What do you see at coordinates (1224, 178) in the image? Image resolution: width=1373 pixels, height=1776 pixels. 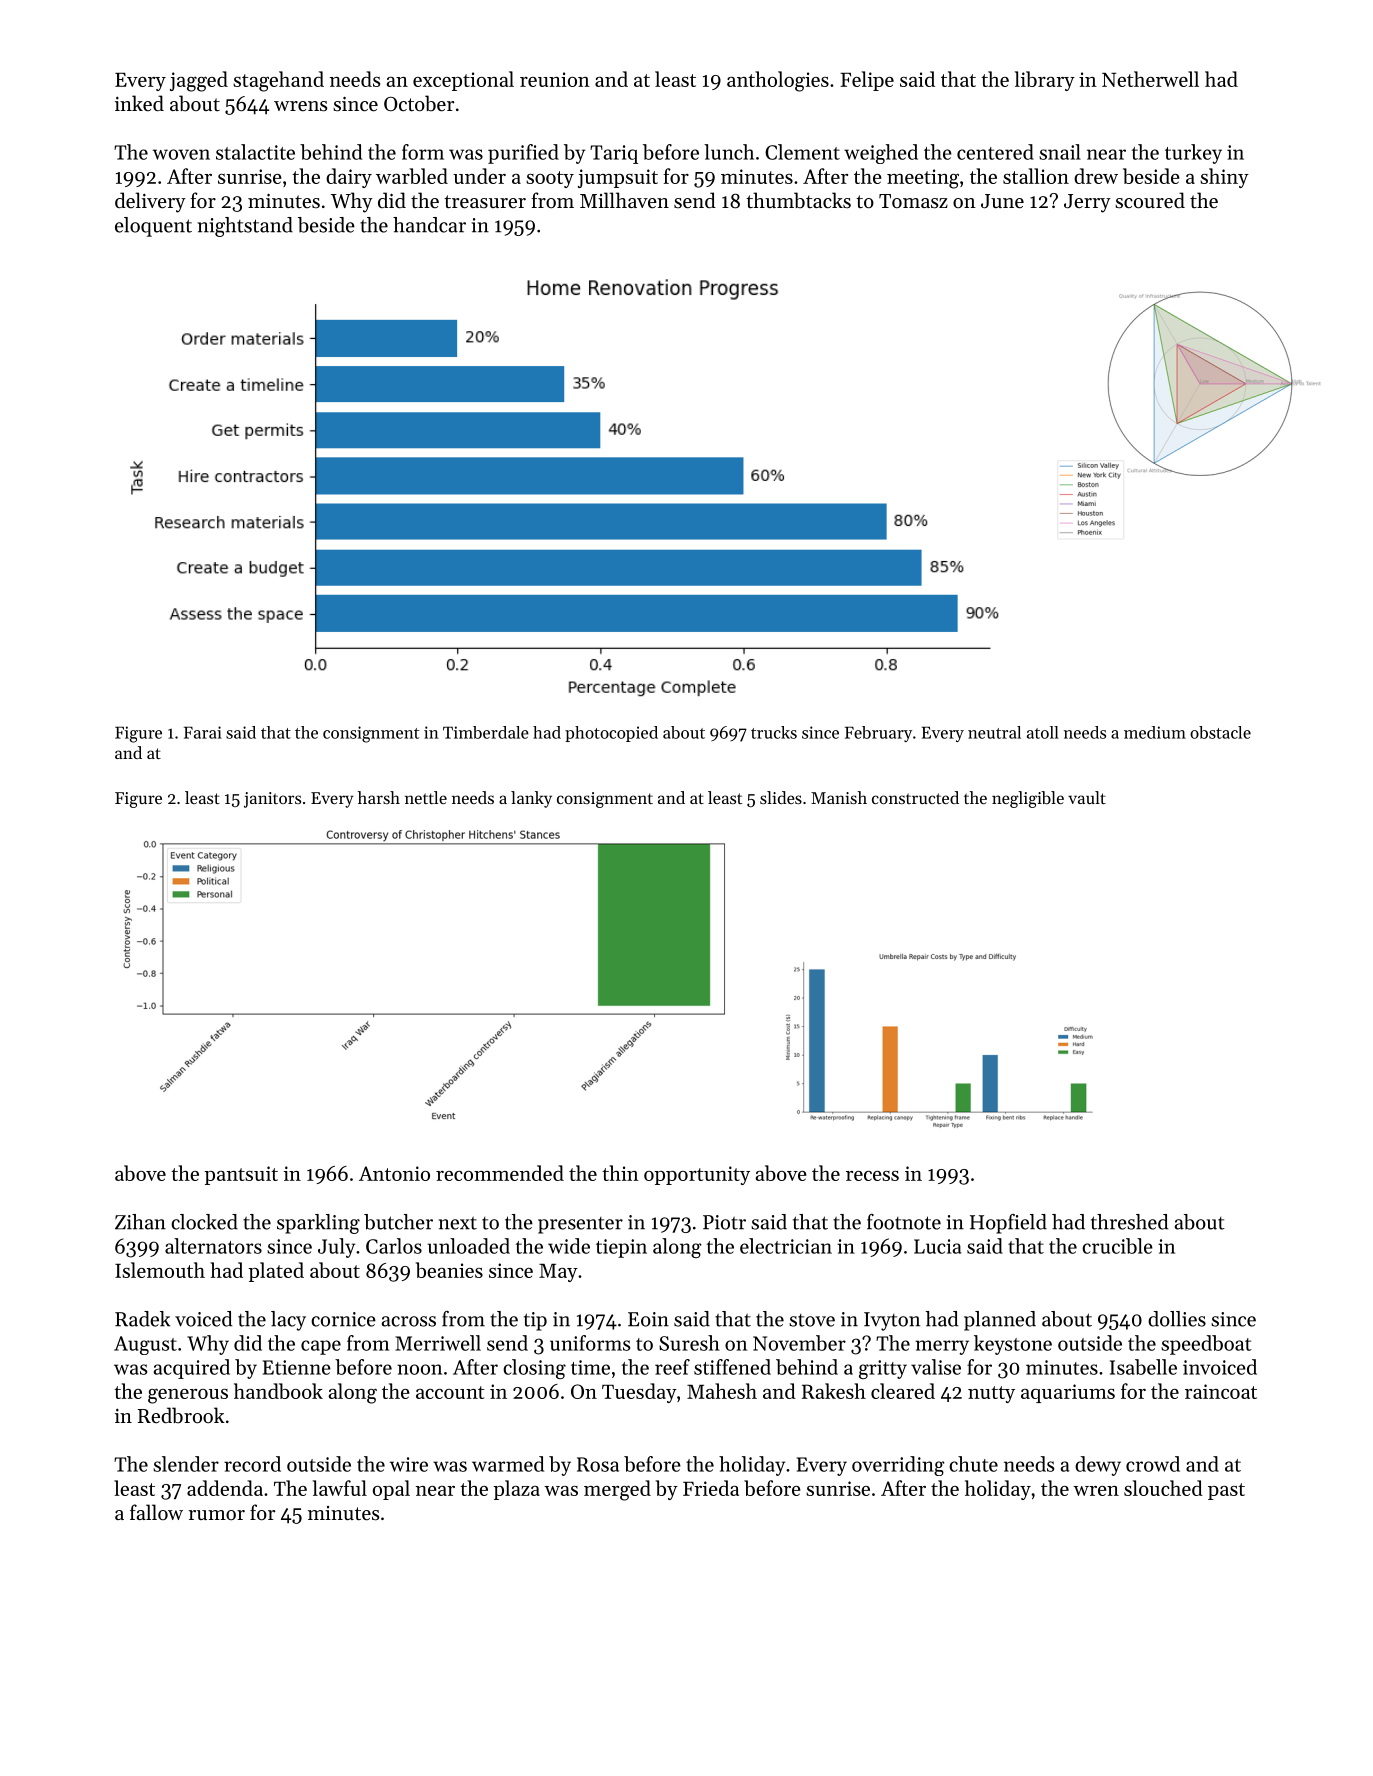 I see `shiny` at bounding box center [1224, 178].
